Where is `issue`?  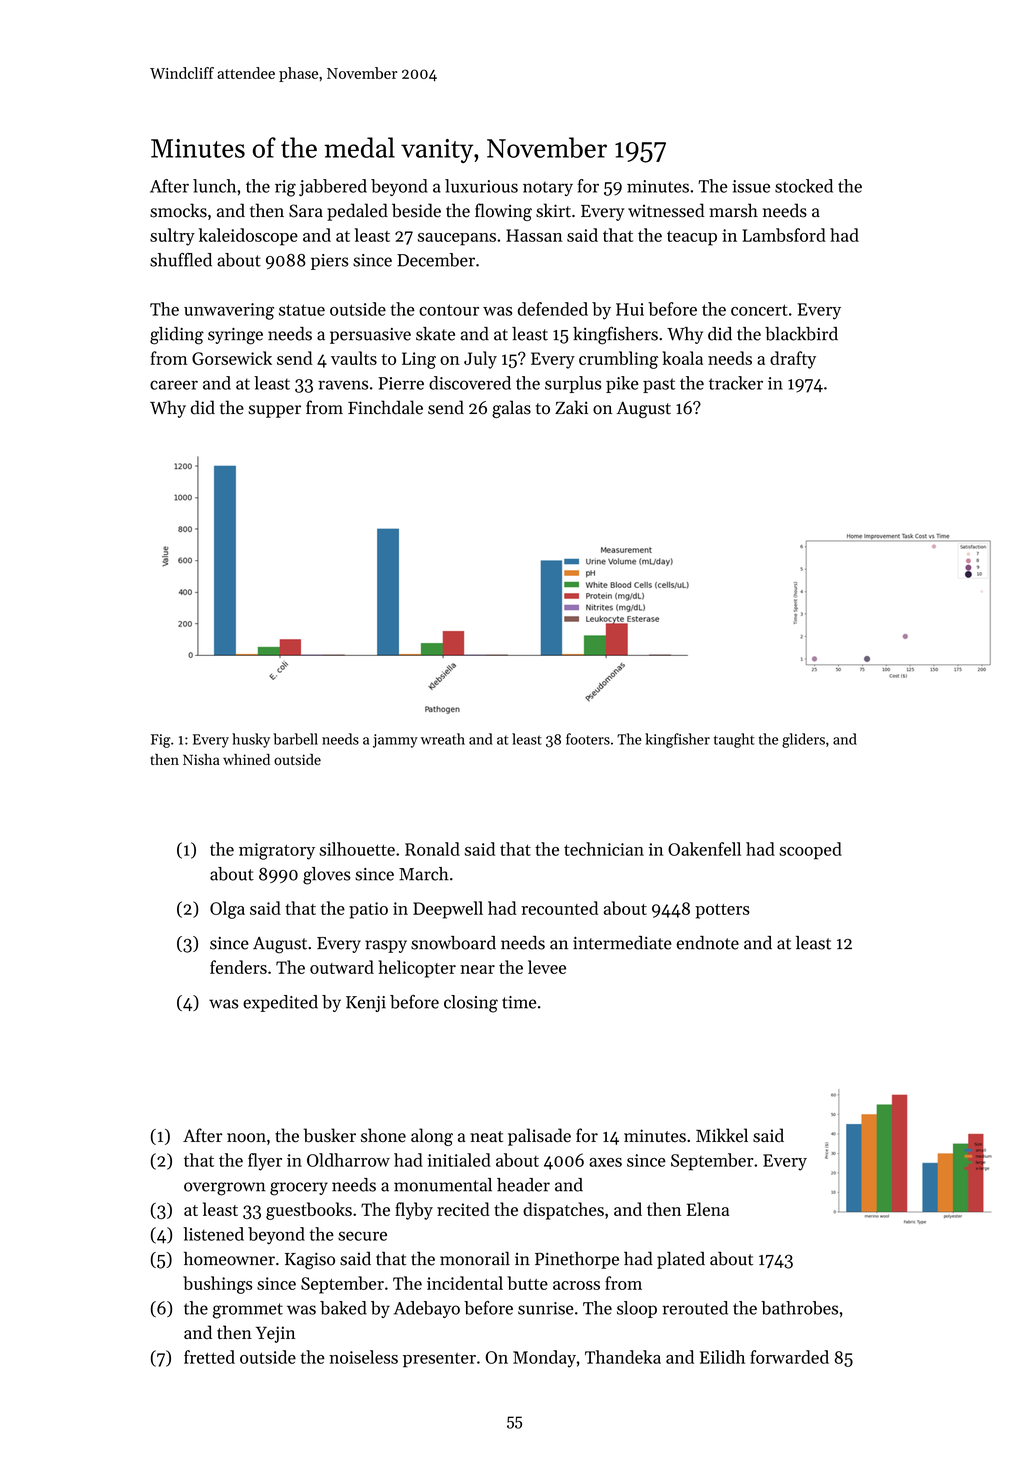
issue is located at coordinates (751, 186).
